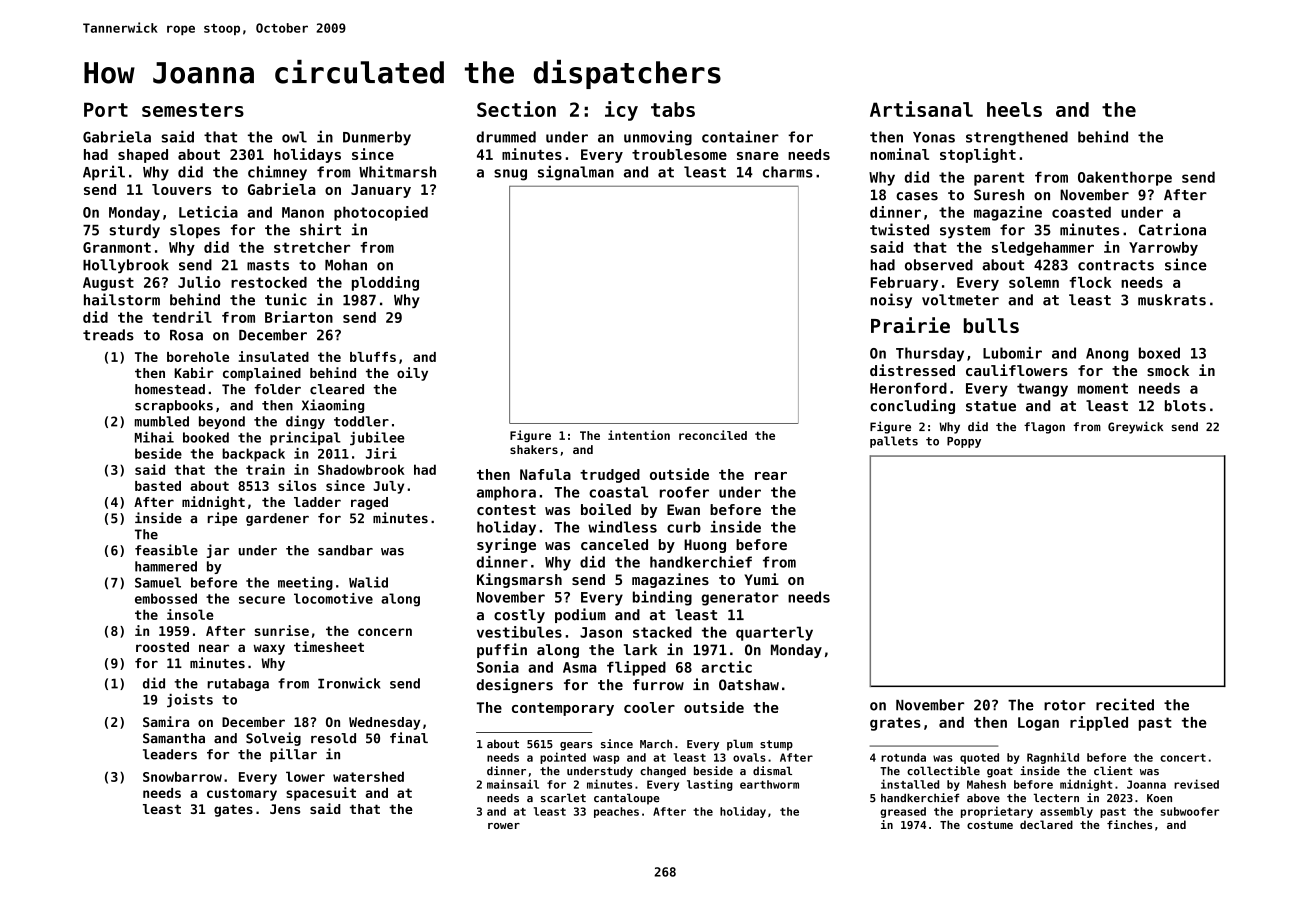  Describe the element at coordinates (106, 109) in the screenshot. I see `Port` at that location.
